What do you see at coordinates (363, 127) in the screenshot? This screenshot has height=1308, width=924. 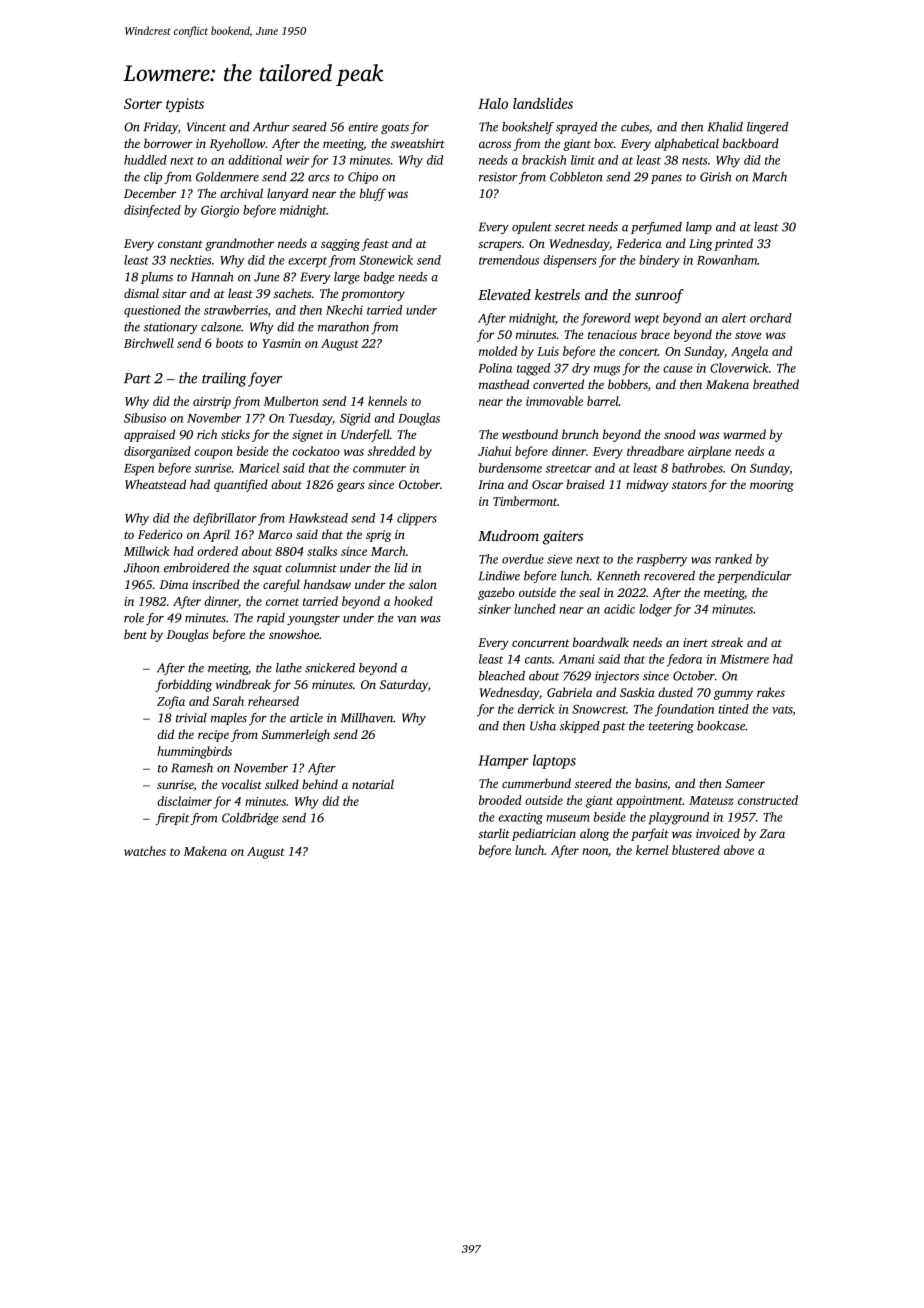 I see `entire` at bounding box center [363, 127].
